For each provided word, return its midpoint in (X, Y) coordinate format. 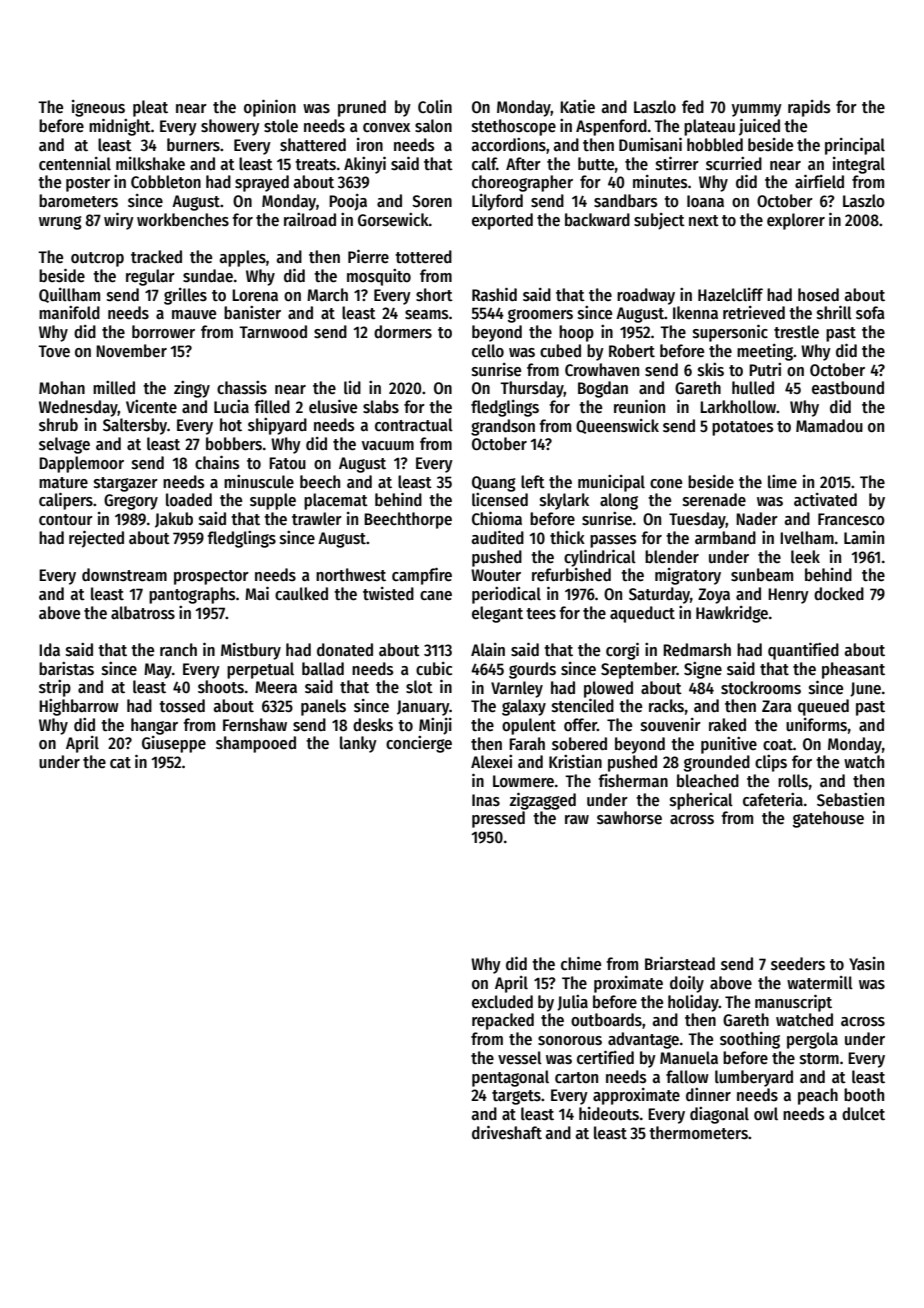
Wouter (496, 575)
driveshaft (507, 1132)
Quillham (69, 295)
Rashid (494, 294)
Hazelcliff (730, 295)
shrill (834, 312)
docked (839, 594)
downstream (124, 575)
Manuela (689, 1058)
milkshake (150, 164)
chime (581, 963)
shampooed (256, 744)
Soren (432, 201)
